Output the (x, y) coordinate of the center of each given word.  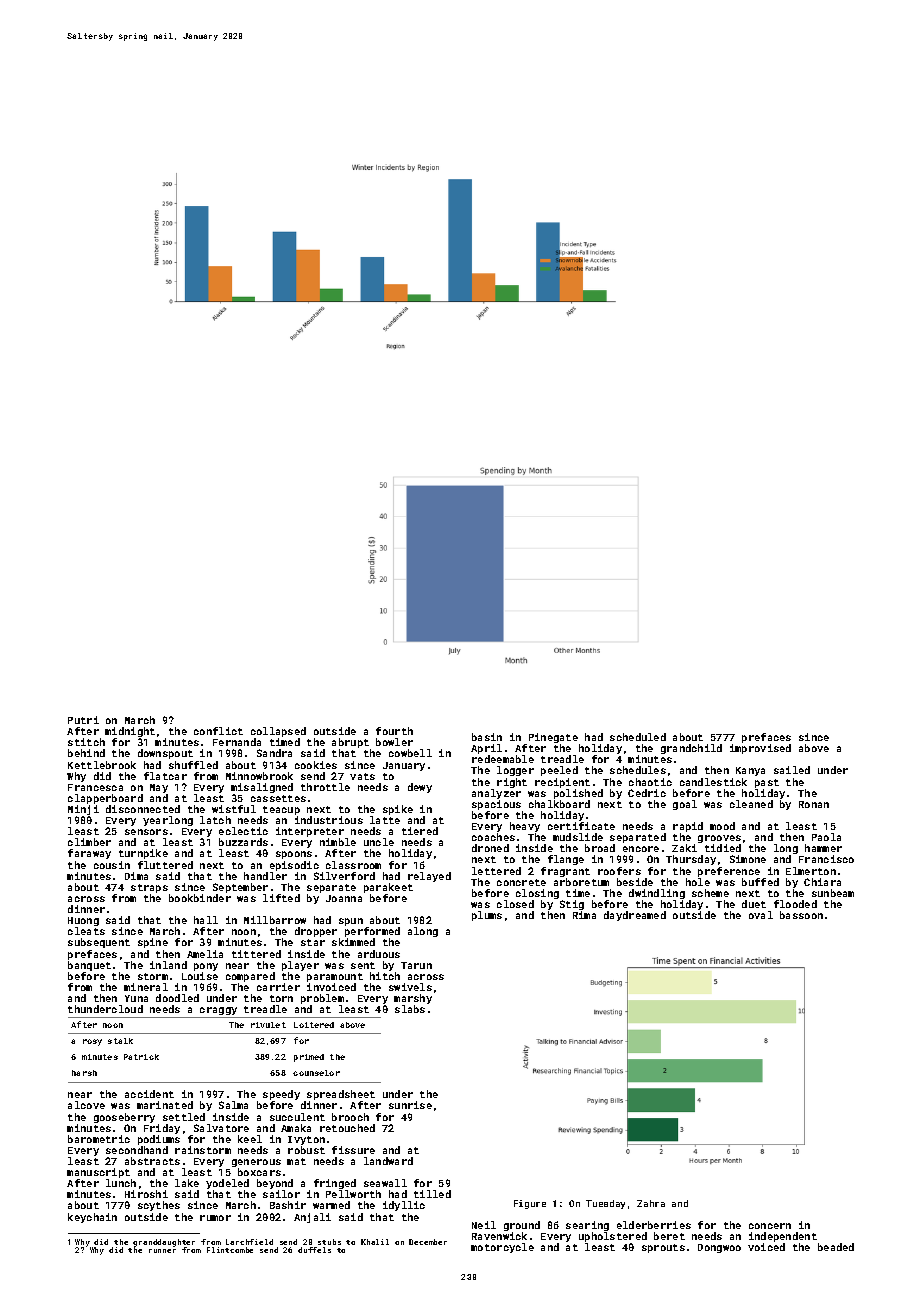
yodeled (227, 1184)
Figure (530, 1204)
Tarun (416, 965)
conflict (218, 731)
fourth (394, 731)
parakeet (388, 888)
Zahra (651, 1203)
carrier (278, 987)
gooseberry (124, 1118)
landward (388, 1161)
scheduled (638, 737)
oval (761, 915)
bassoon (801, 915)
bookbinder (200, 898)
